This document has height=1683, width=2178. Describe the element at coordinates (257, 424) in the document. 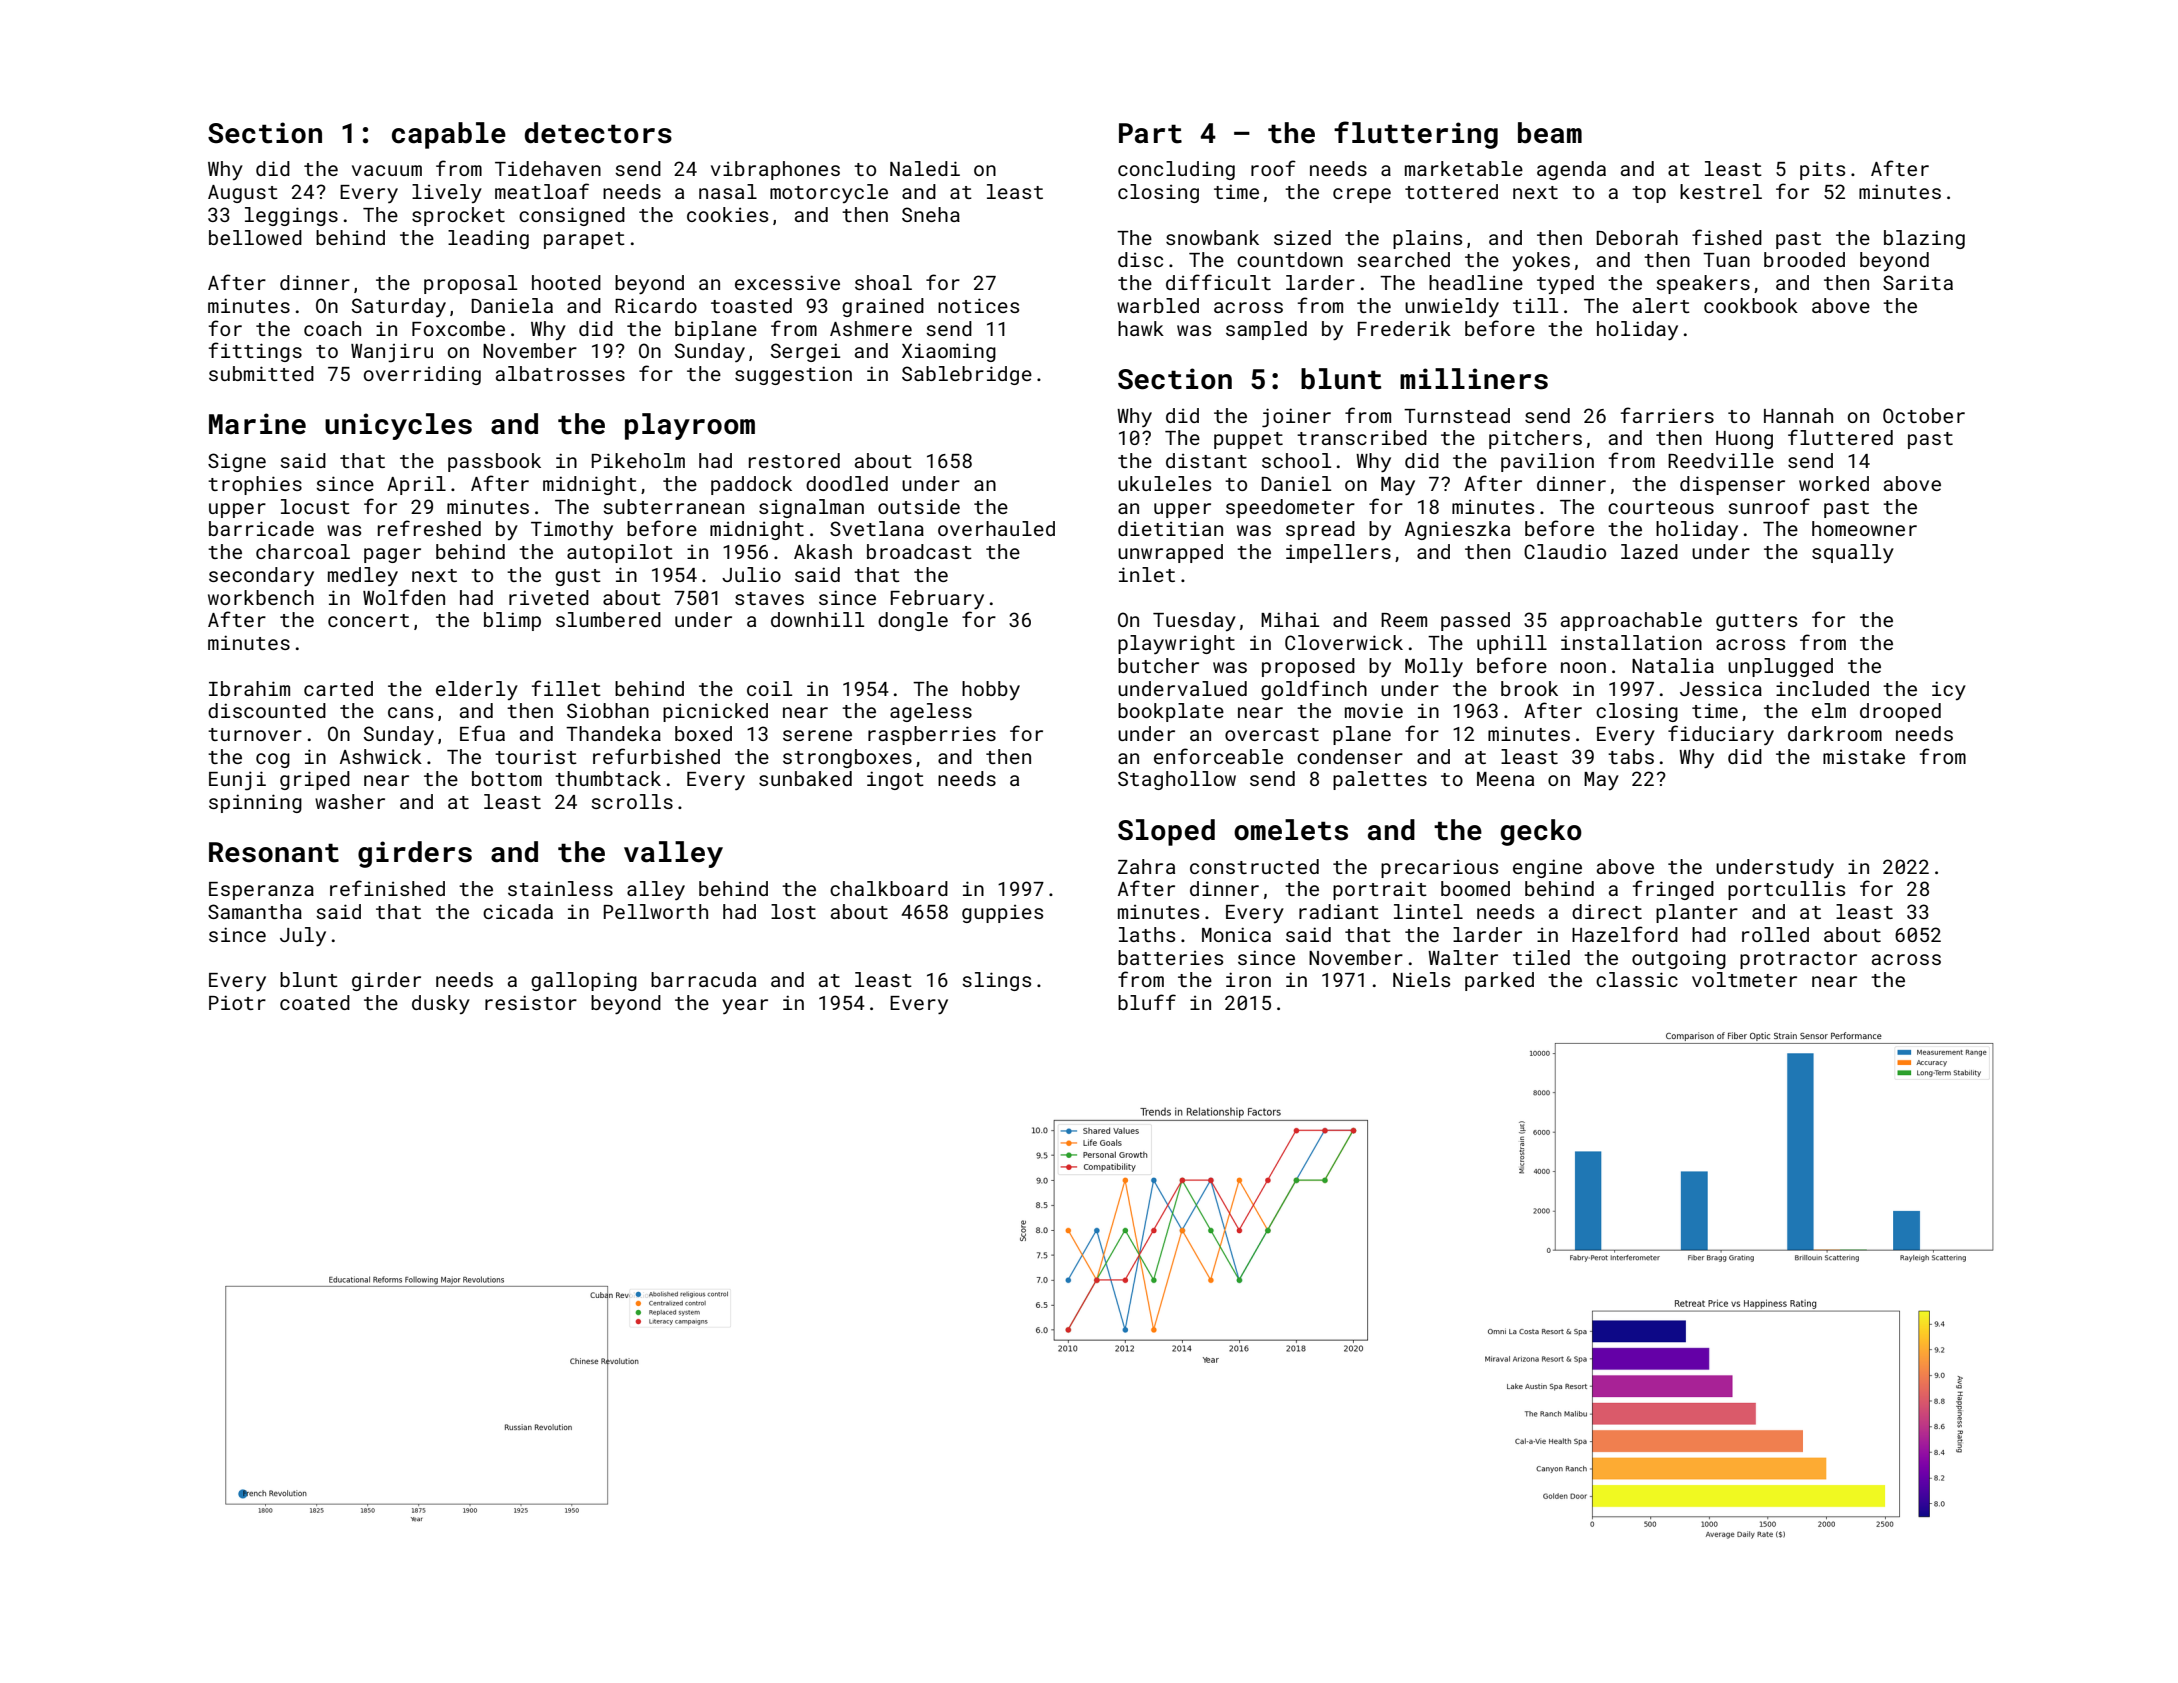

I see `Marine` at that location.
